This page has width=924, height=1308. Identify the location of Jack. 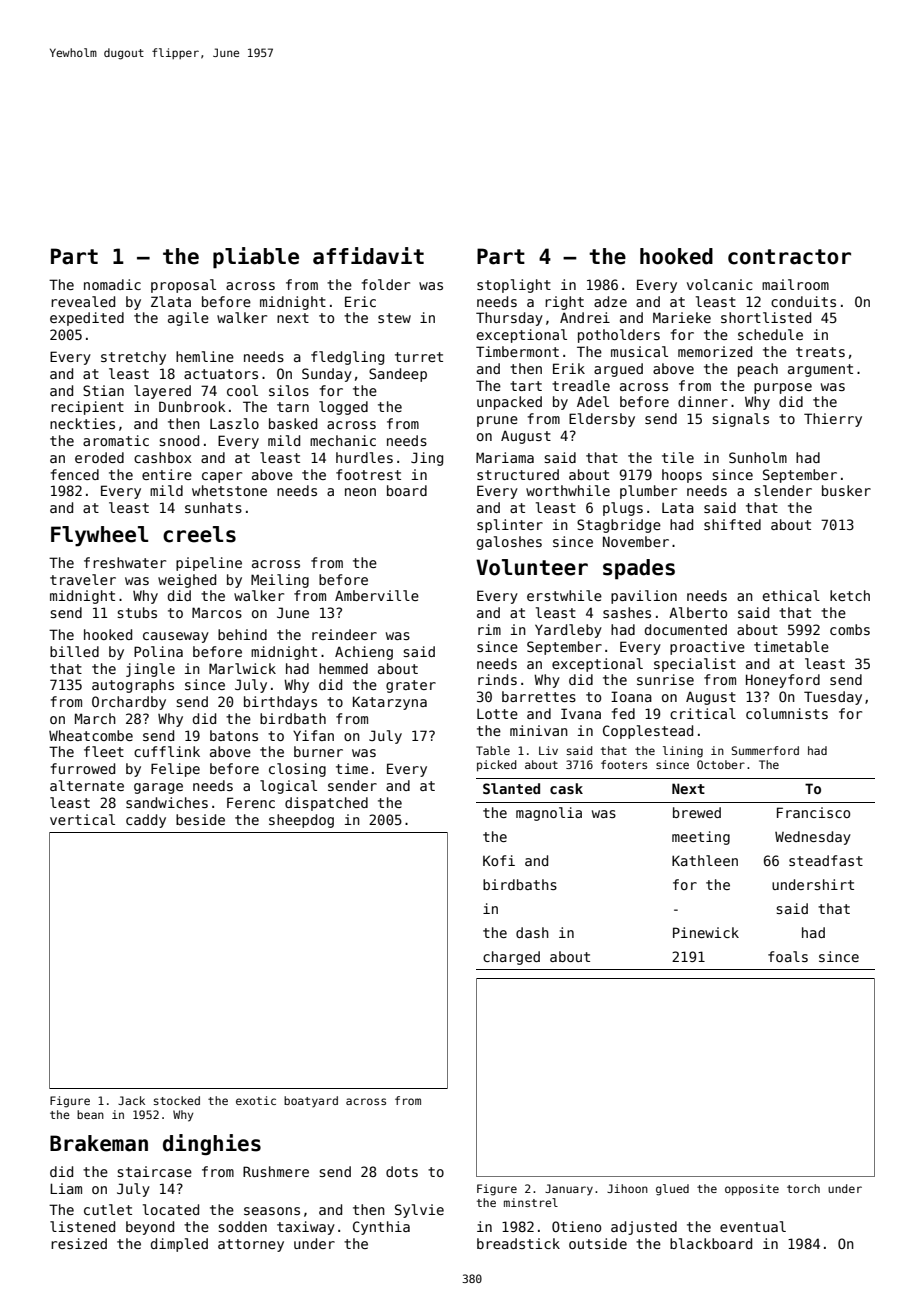
(131, 1100).
